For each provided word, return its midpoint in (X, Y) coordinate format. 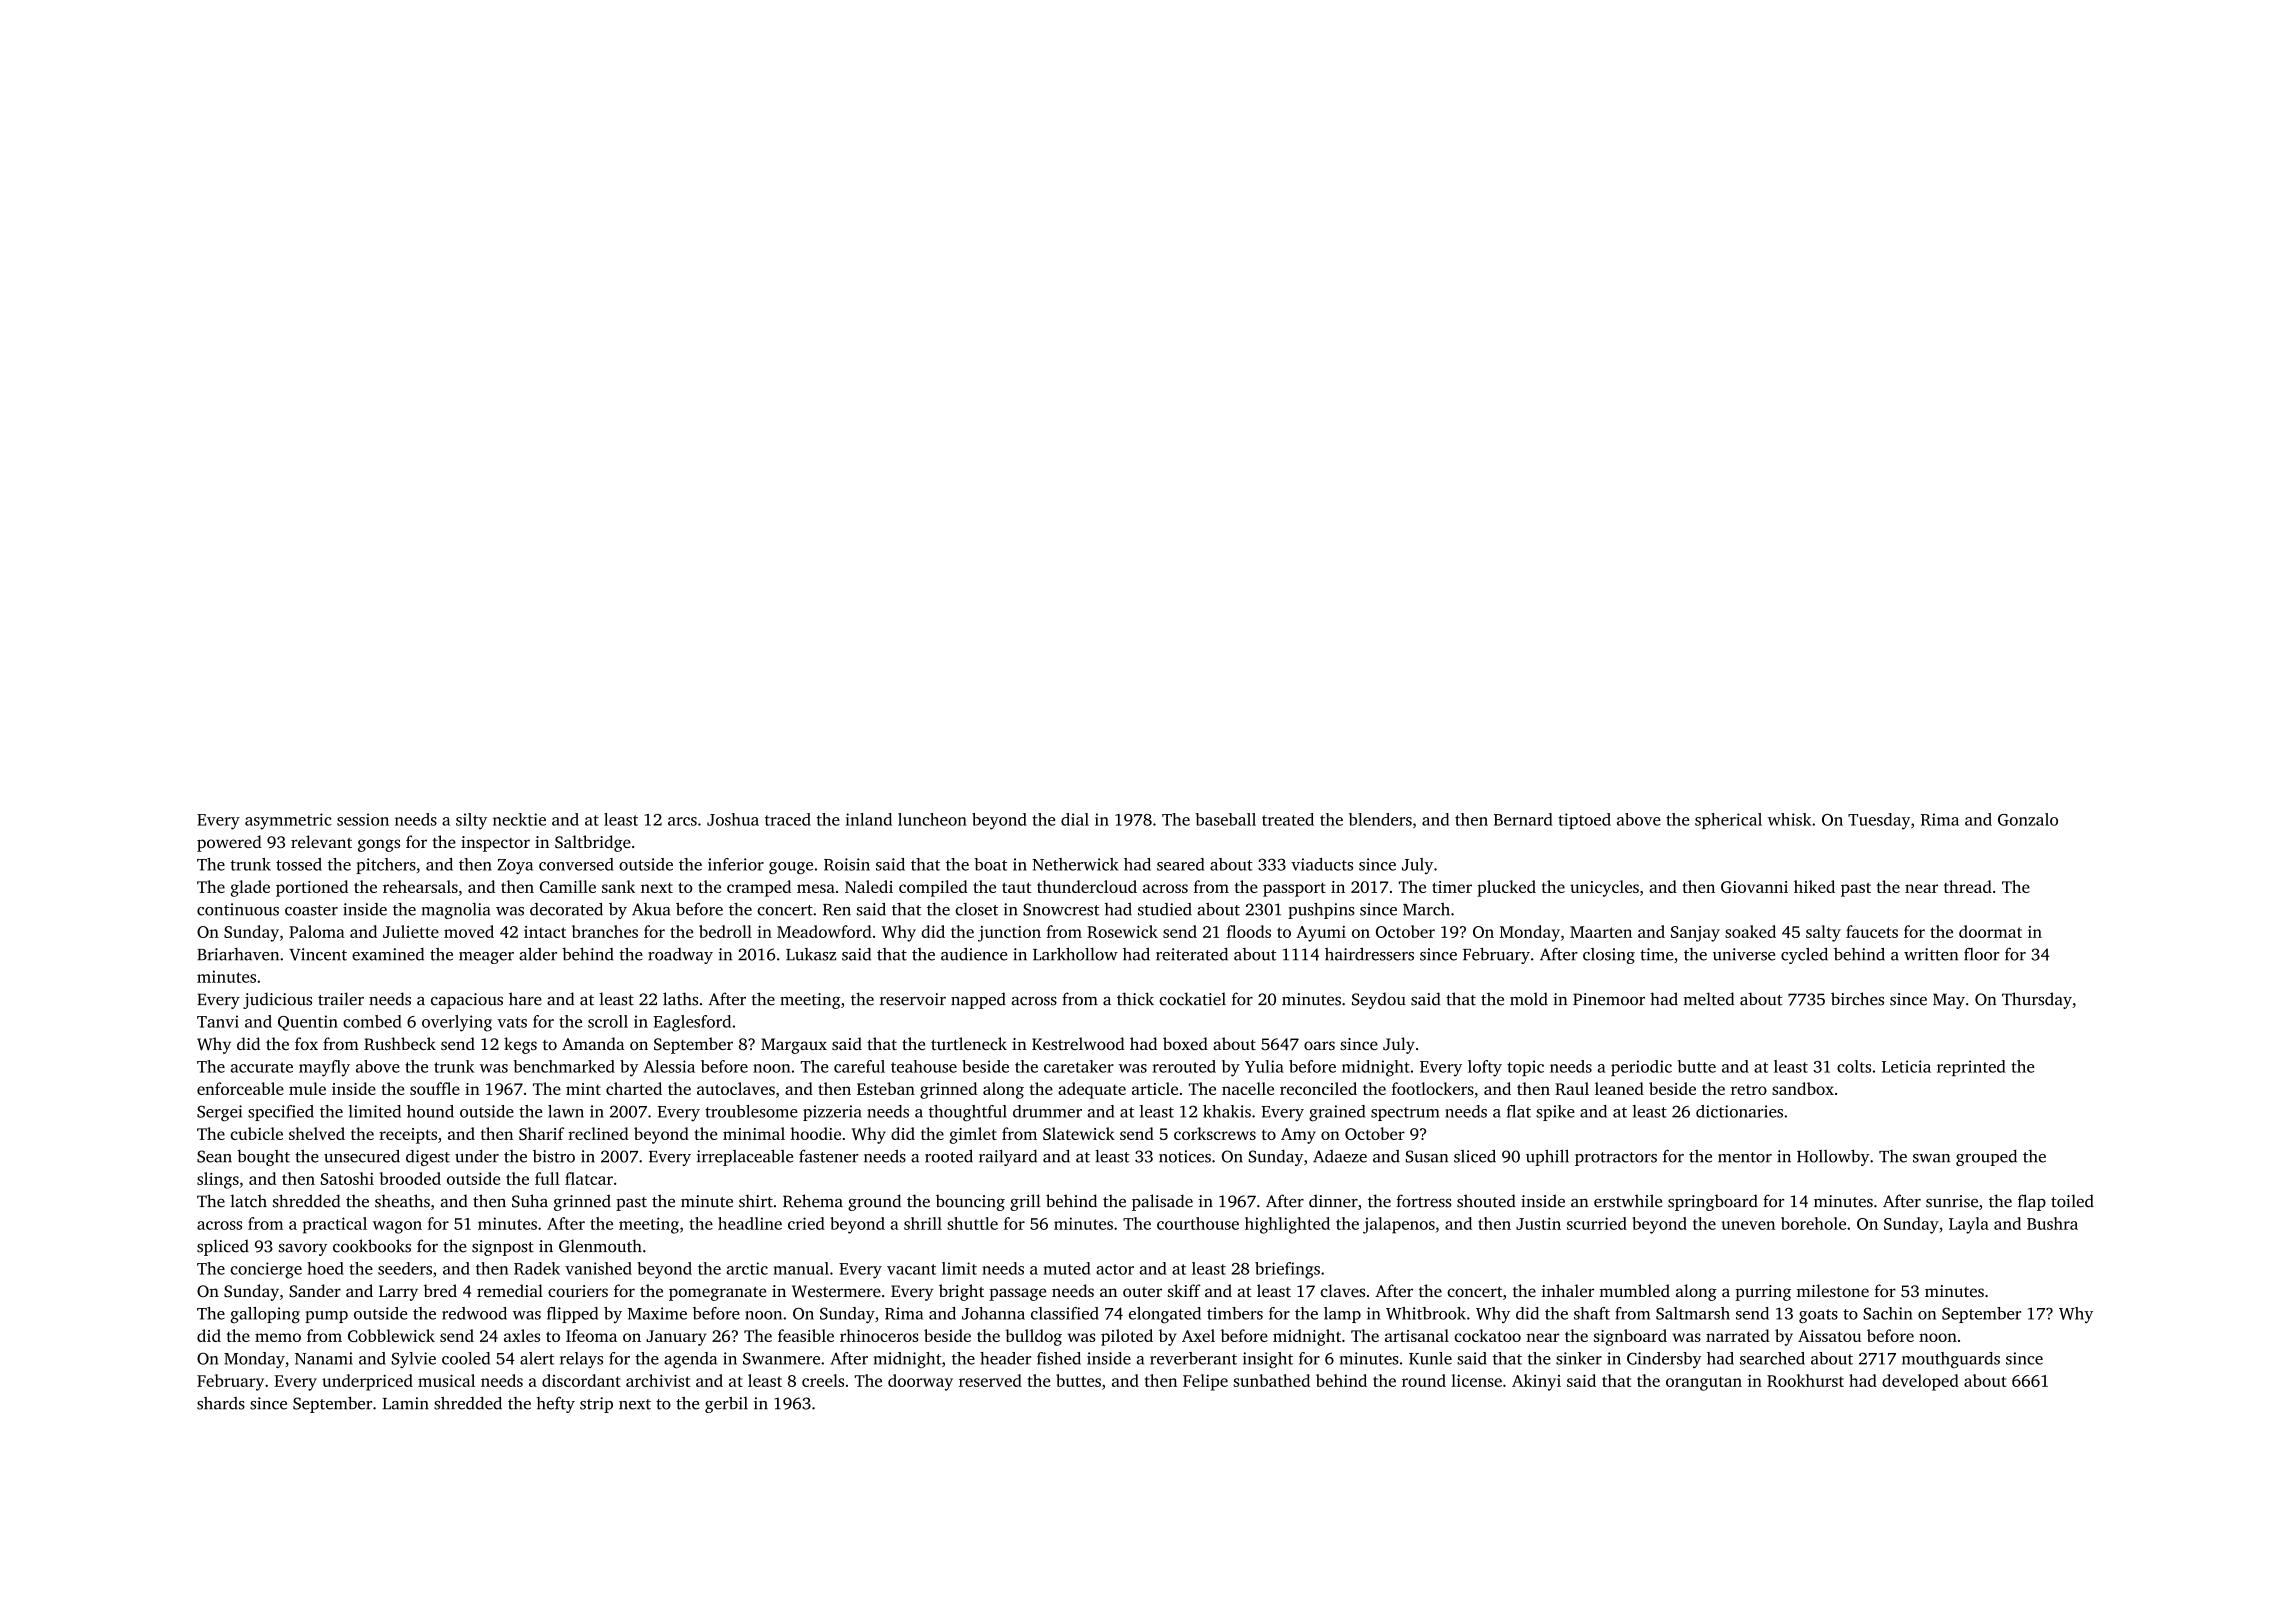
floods (1249, 931)
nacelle (1248, 1088)
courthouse (1198, 1223)
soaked (1750, 931)
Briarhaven (238, 954)
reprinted (1971, 1068)
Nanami (324, 1358)
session (363, 819)
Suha (530, 1201)
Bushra (2052, 1223)
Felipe (1205, 1382)
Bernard (1523, 819)
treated (1288, 819)
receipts (408, 1136)
